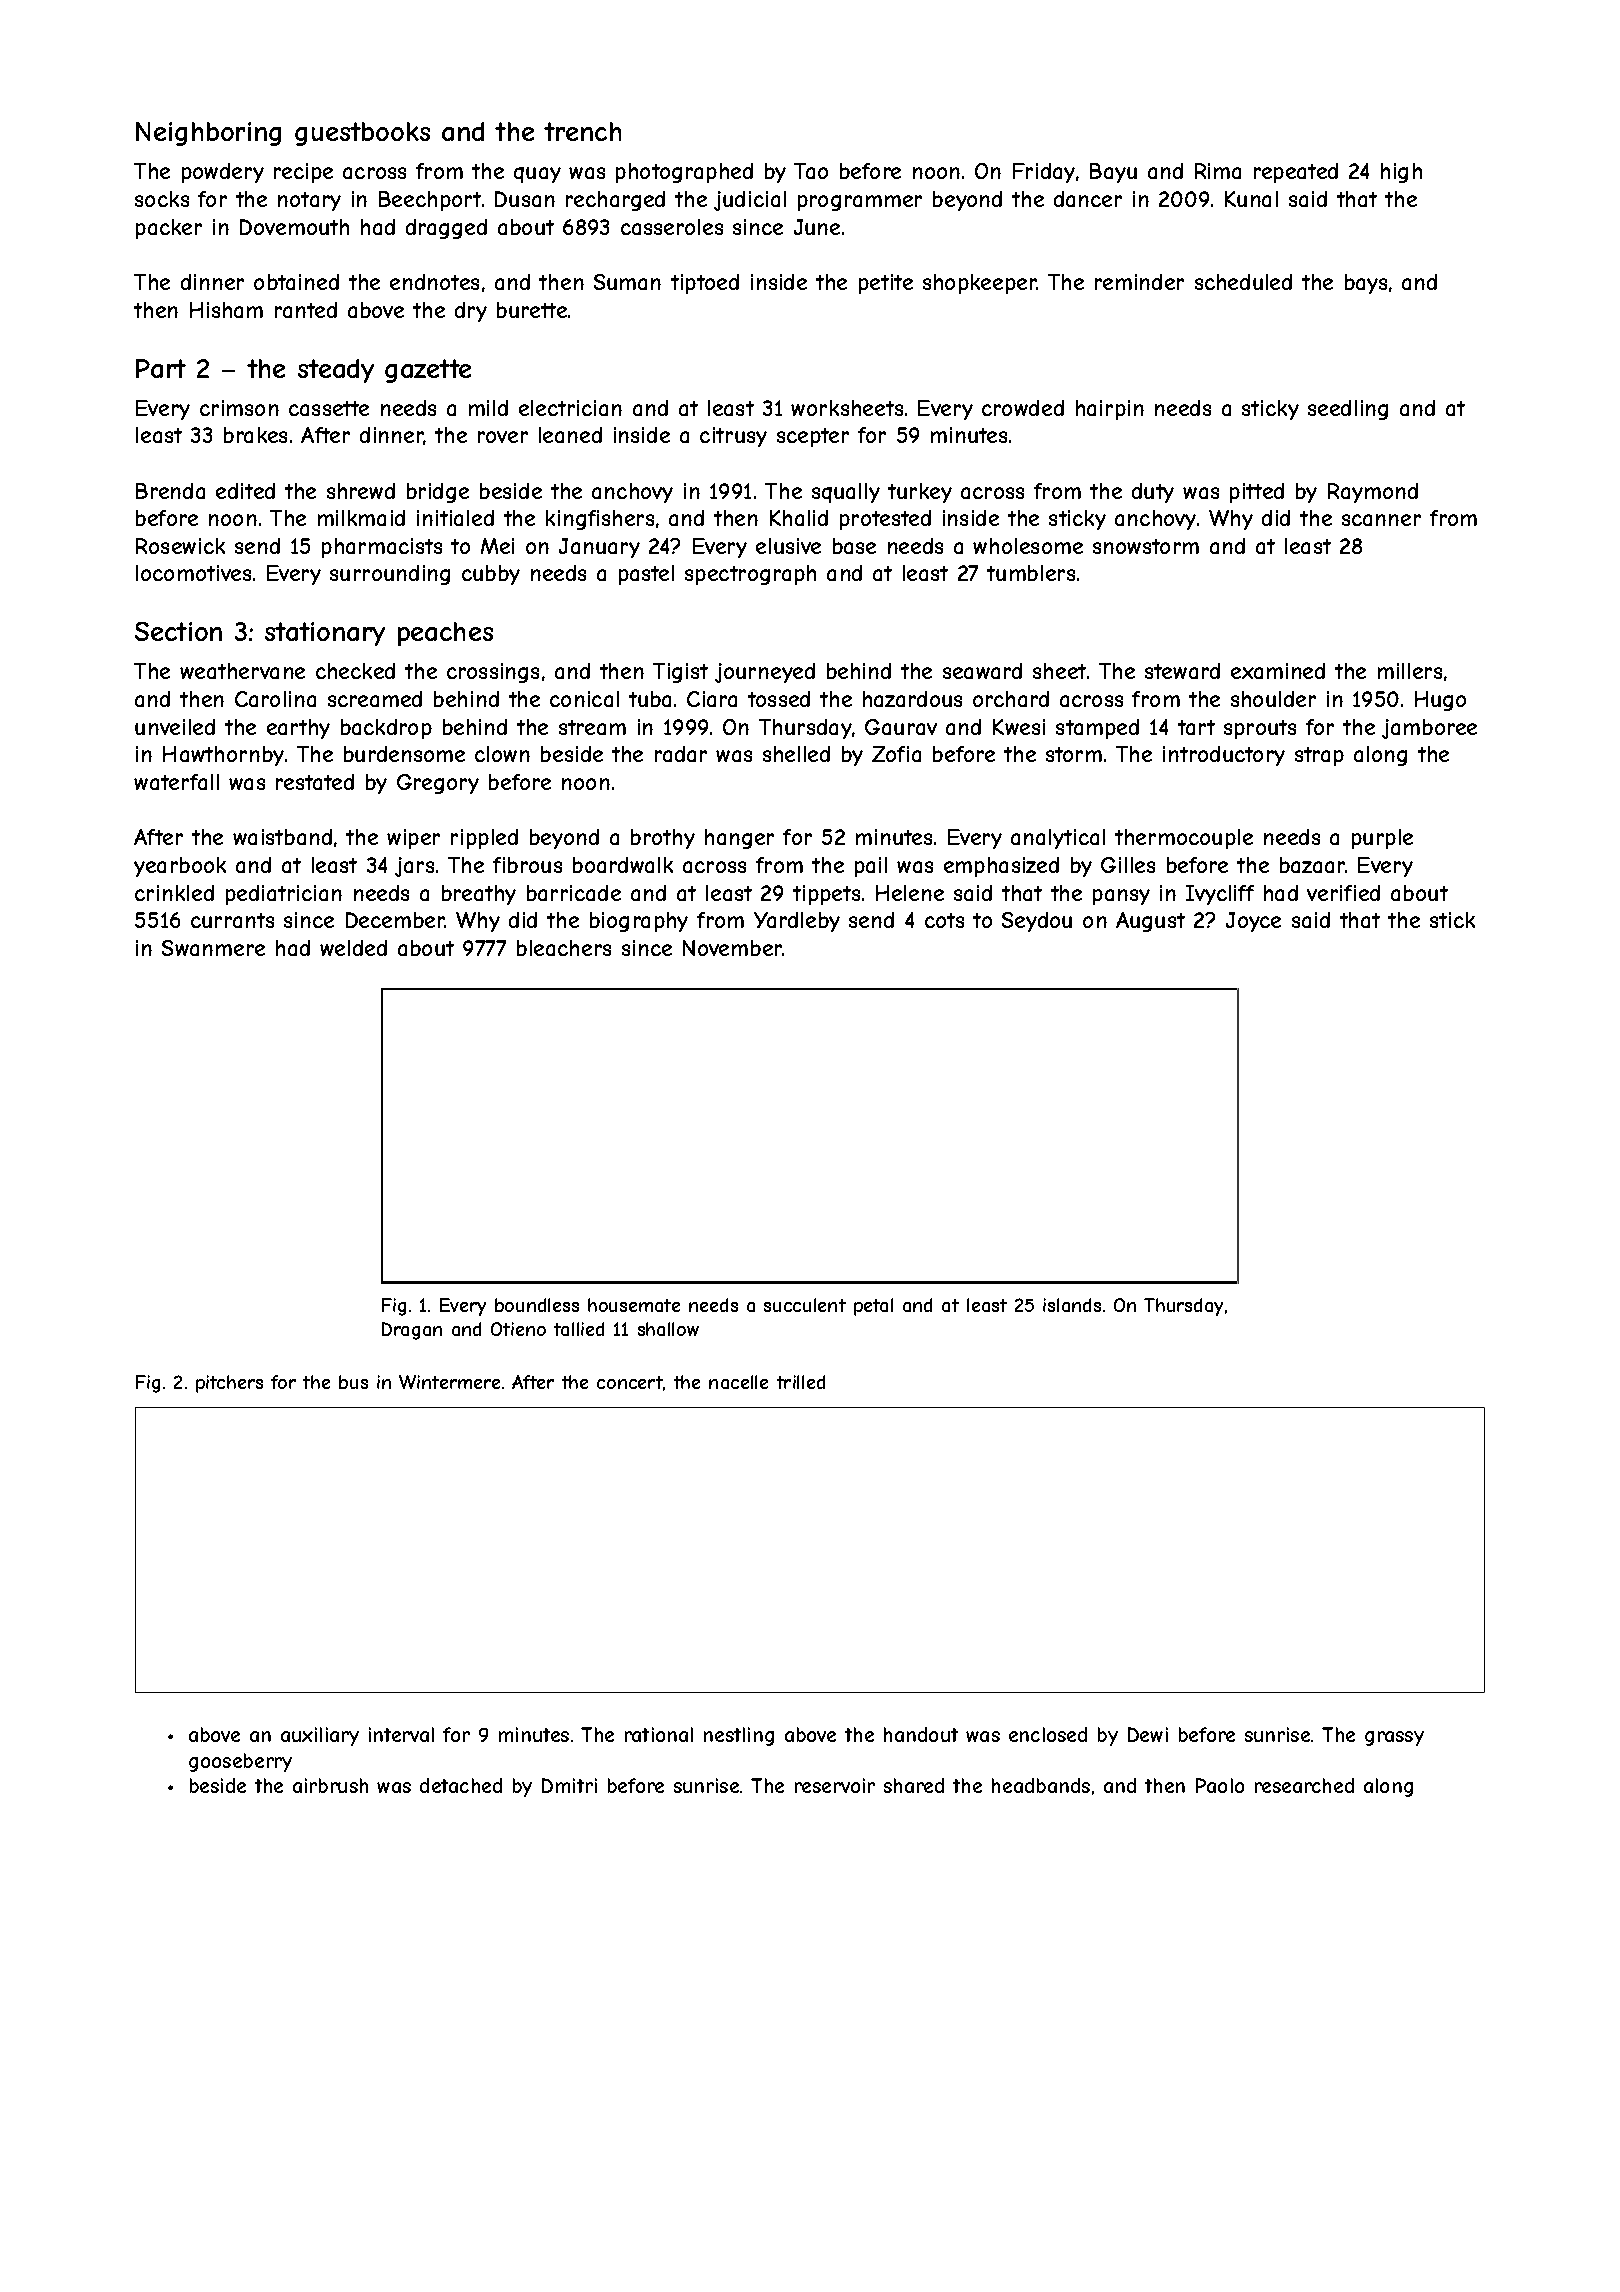 This image has height=2292, width=1620. What do you see at coordinates (488, 408) in the image?
I see `mild` at bounding box center [488, 408].
